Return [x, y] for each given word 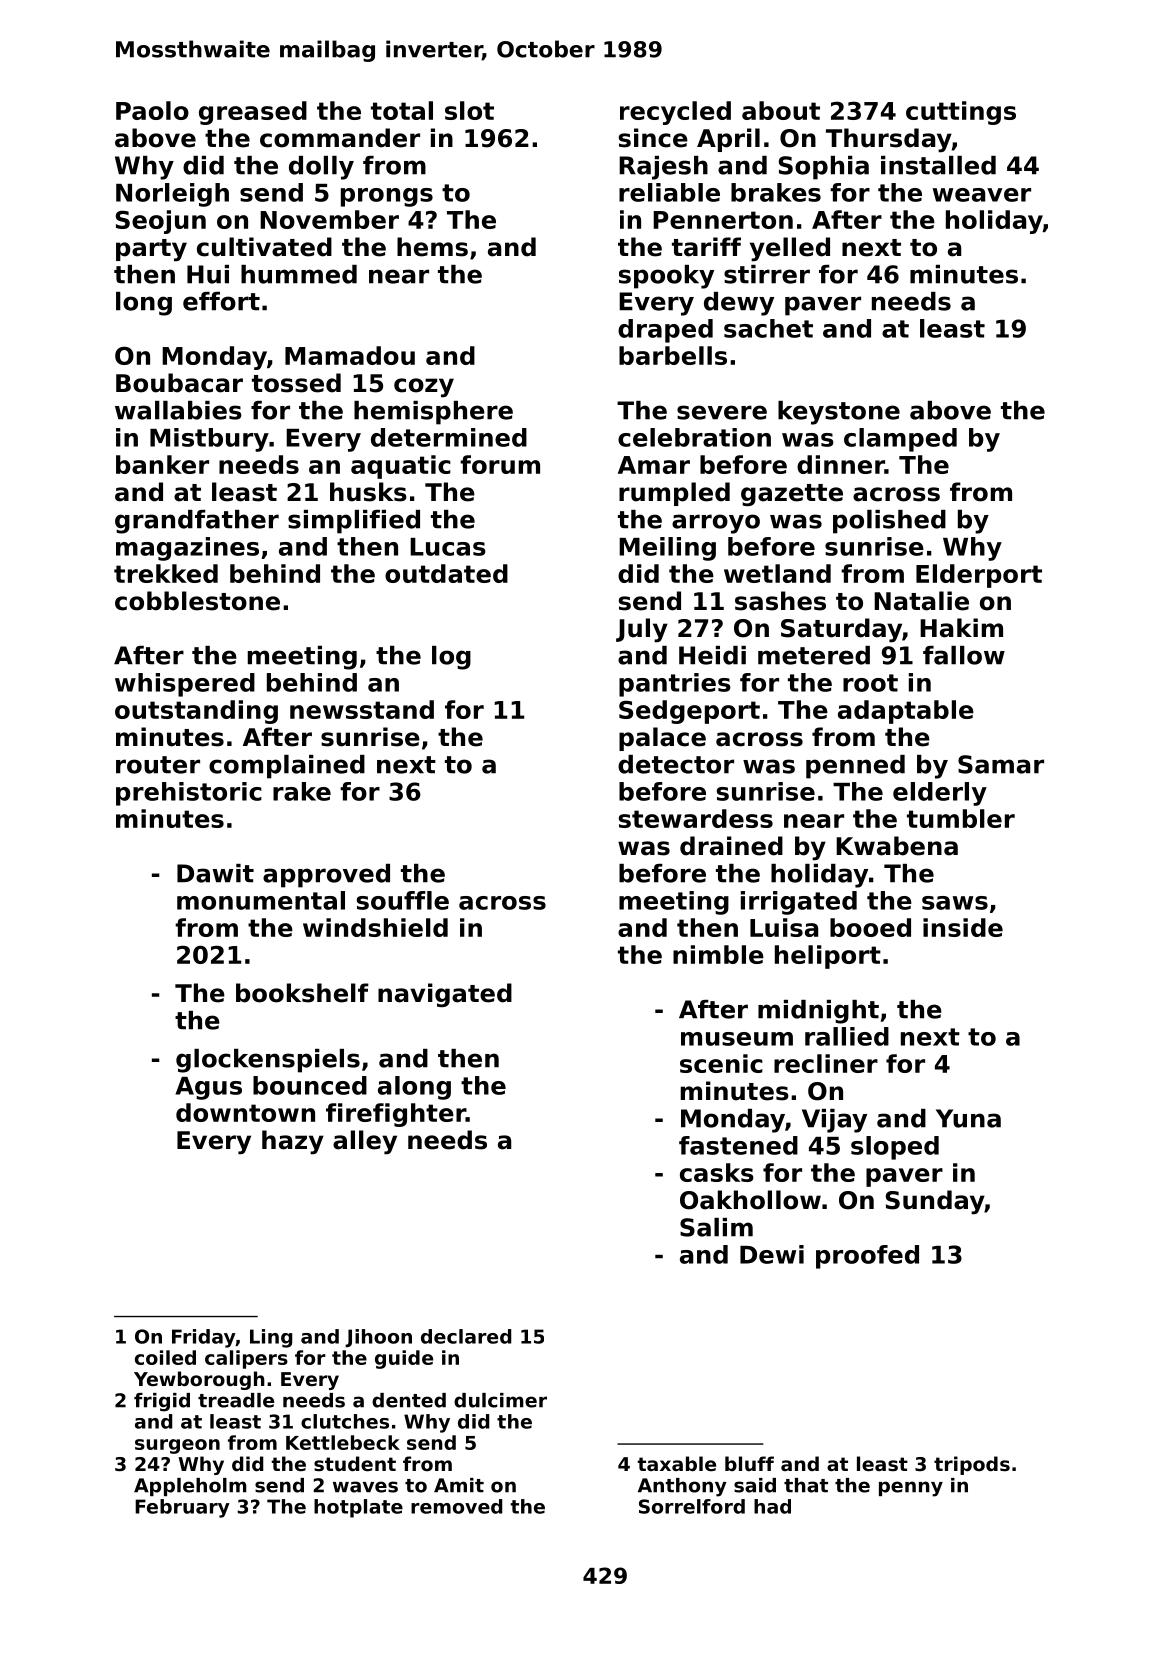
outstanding [196, 712]
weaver [982, 195]
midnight [818, 1012]
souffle [403, 900]
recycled [675, 113]
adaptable [906, 712]
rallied [847, 1036]
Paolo [152, 110]
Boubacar [179, 383]
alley [365, 1142]
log [451, 658]
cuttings [961, 113]
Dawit [215, 873]
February [182, 1508]
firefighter [396, 1115]
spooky [666, 277]
